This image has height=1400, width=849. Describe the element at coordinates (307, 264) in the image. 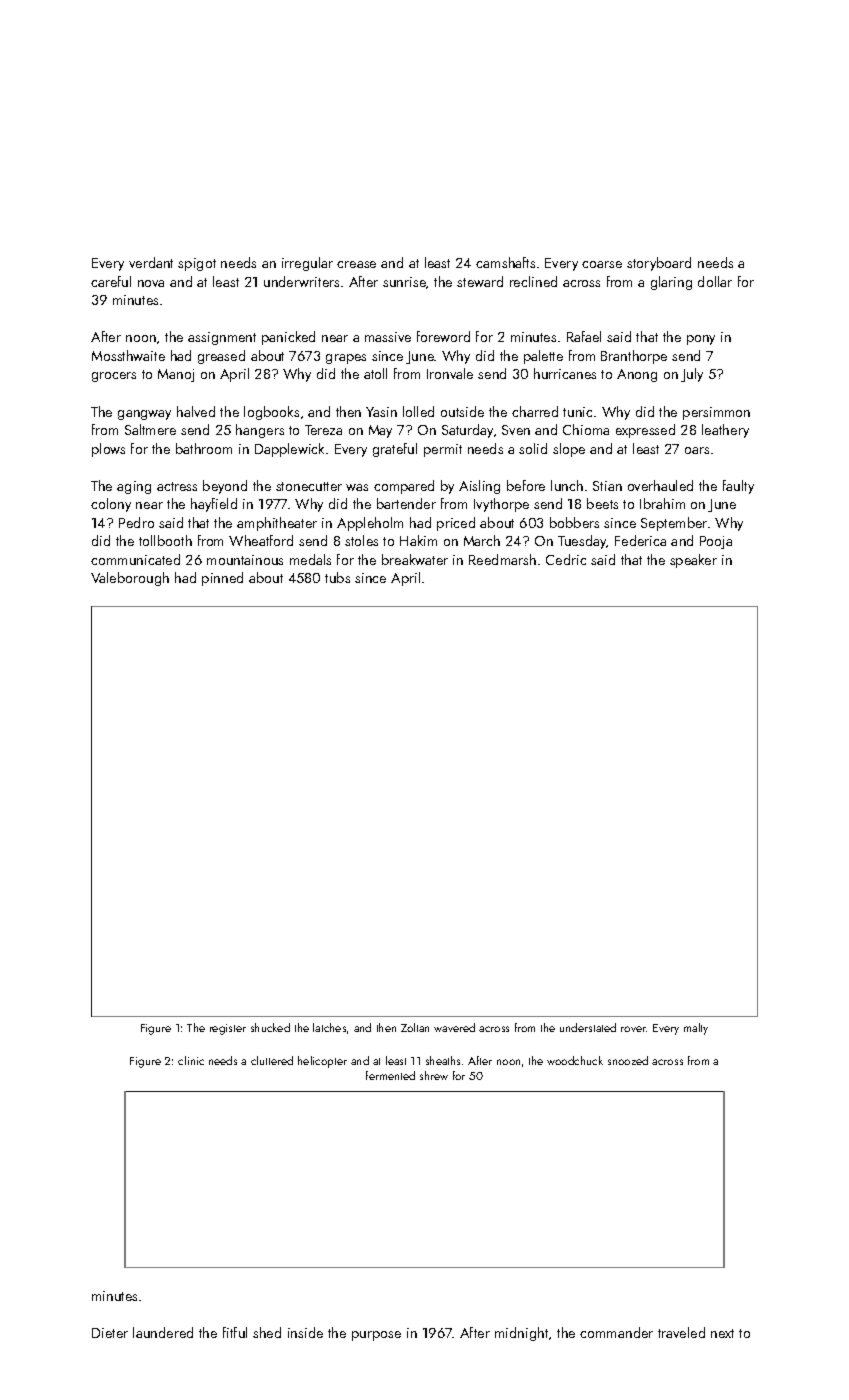

I see `irregular` at that location.
